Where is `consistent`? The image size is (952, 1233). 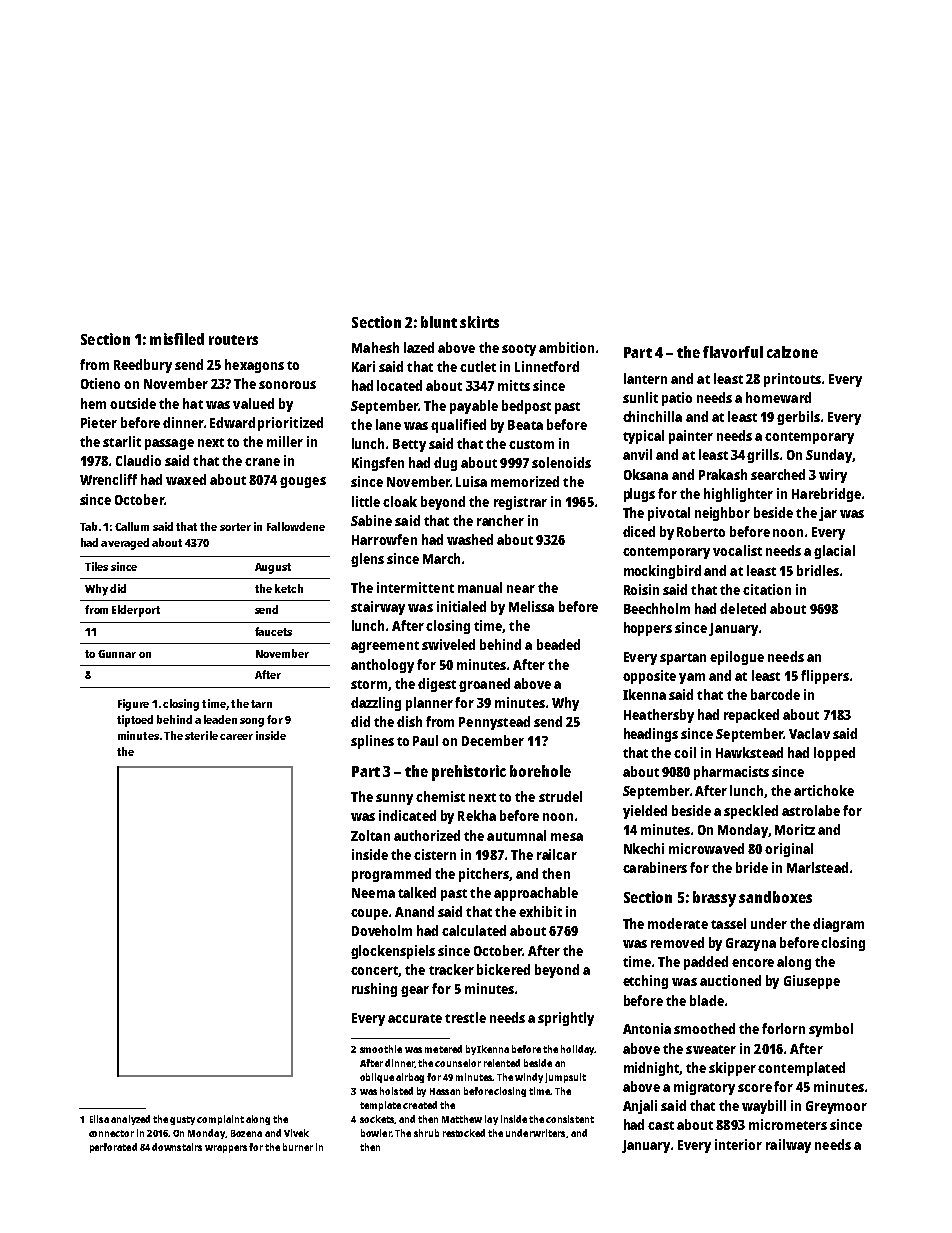 consistent is located at coordinates (570, 1119).
